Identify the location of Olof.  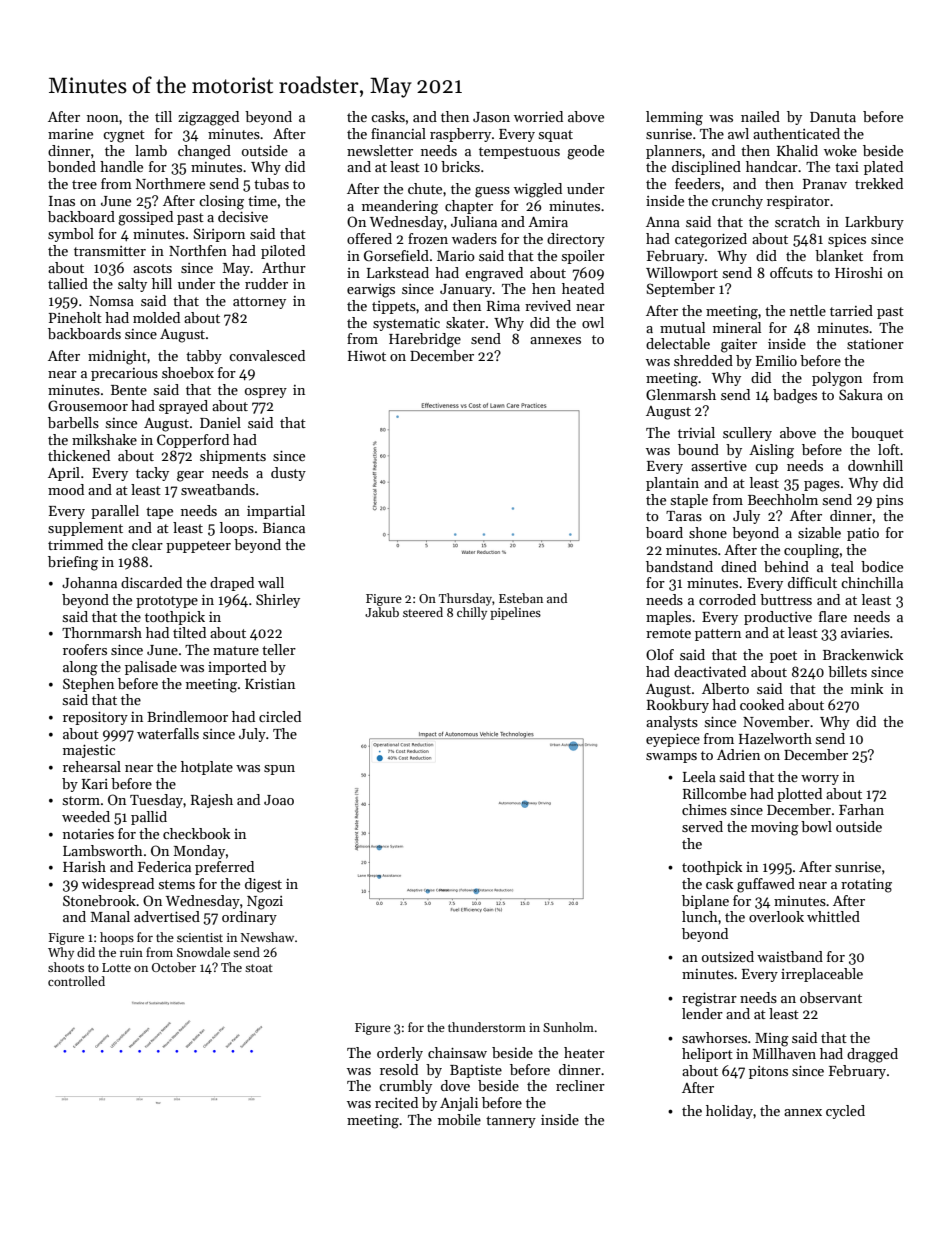
(660, 654).
